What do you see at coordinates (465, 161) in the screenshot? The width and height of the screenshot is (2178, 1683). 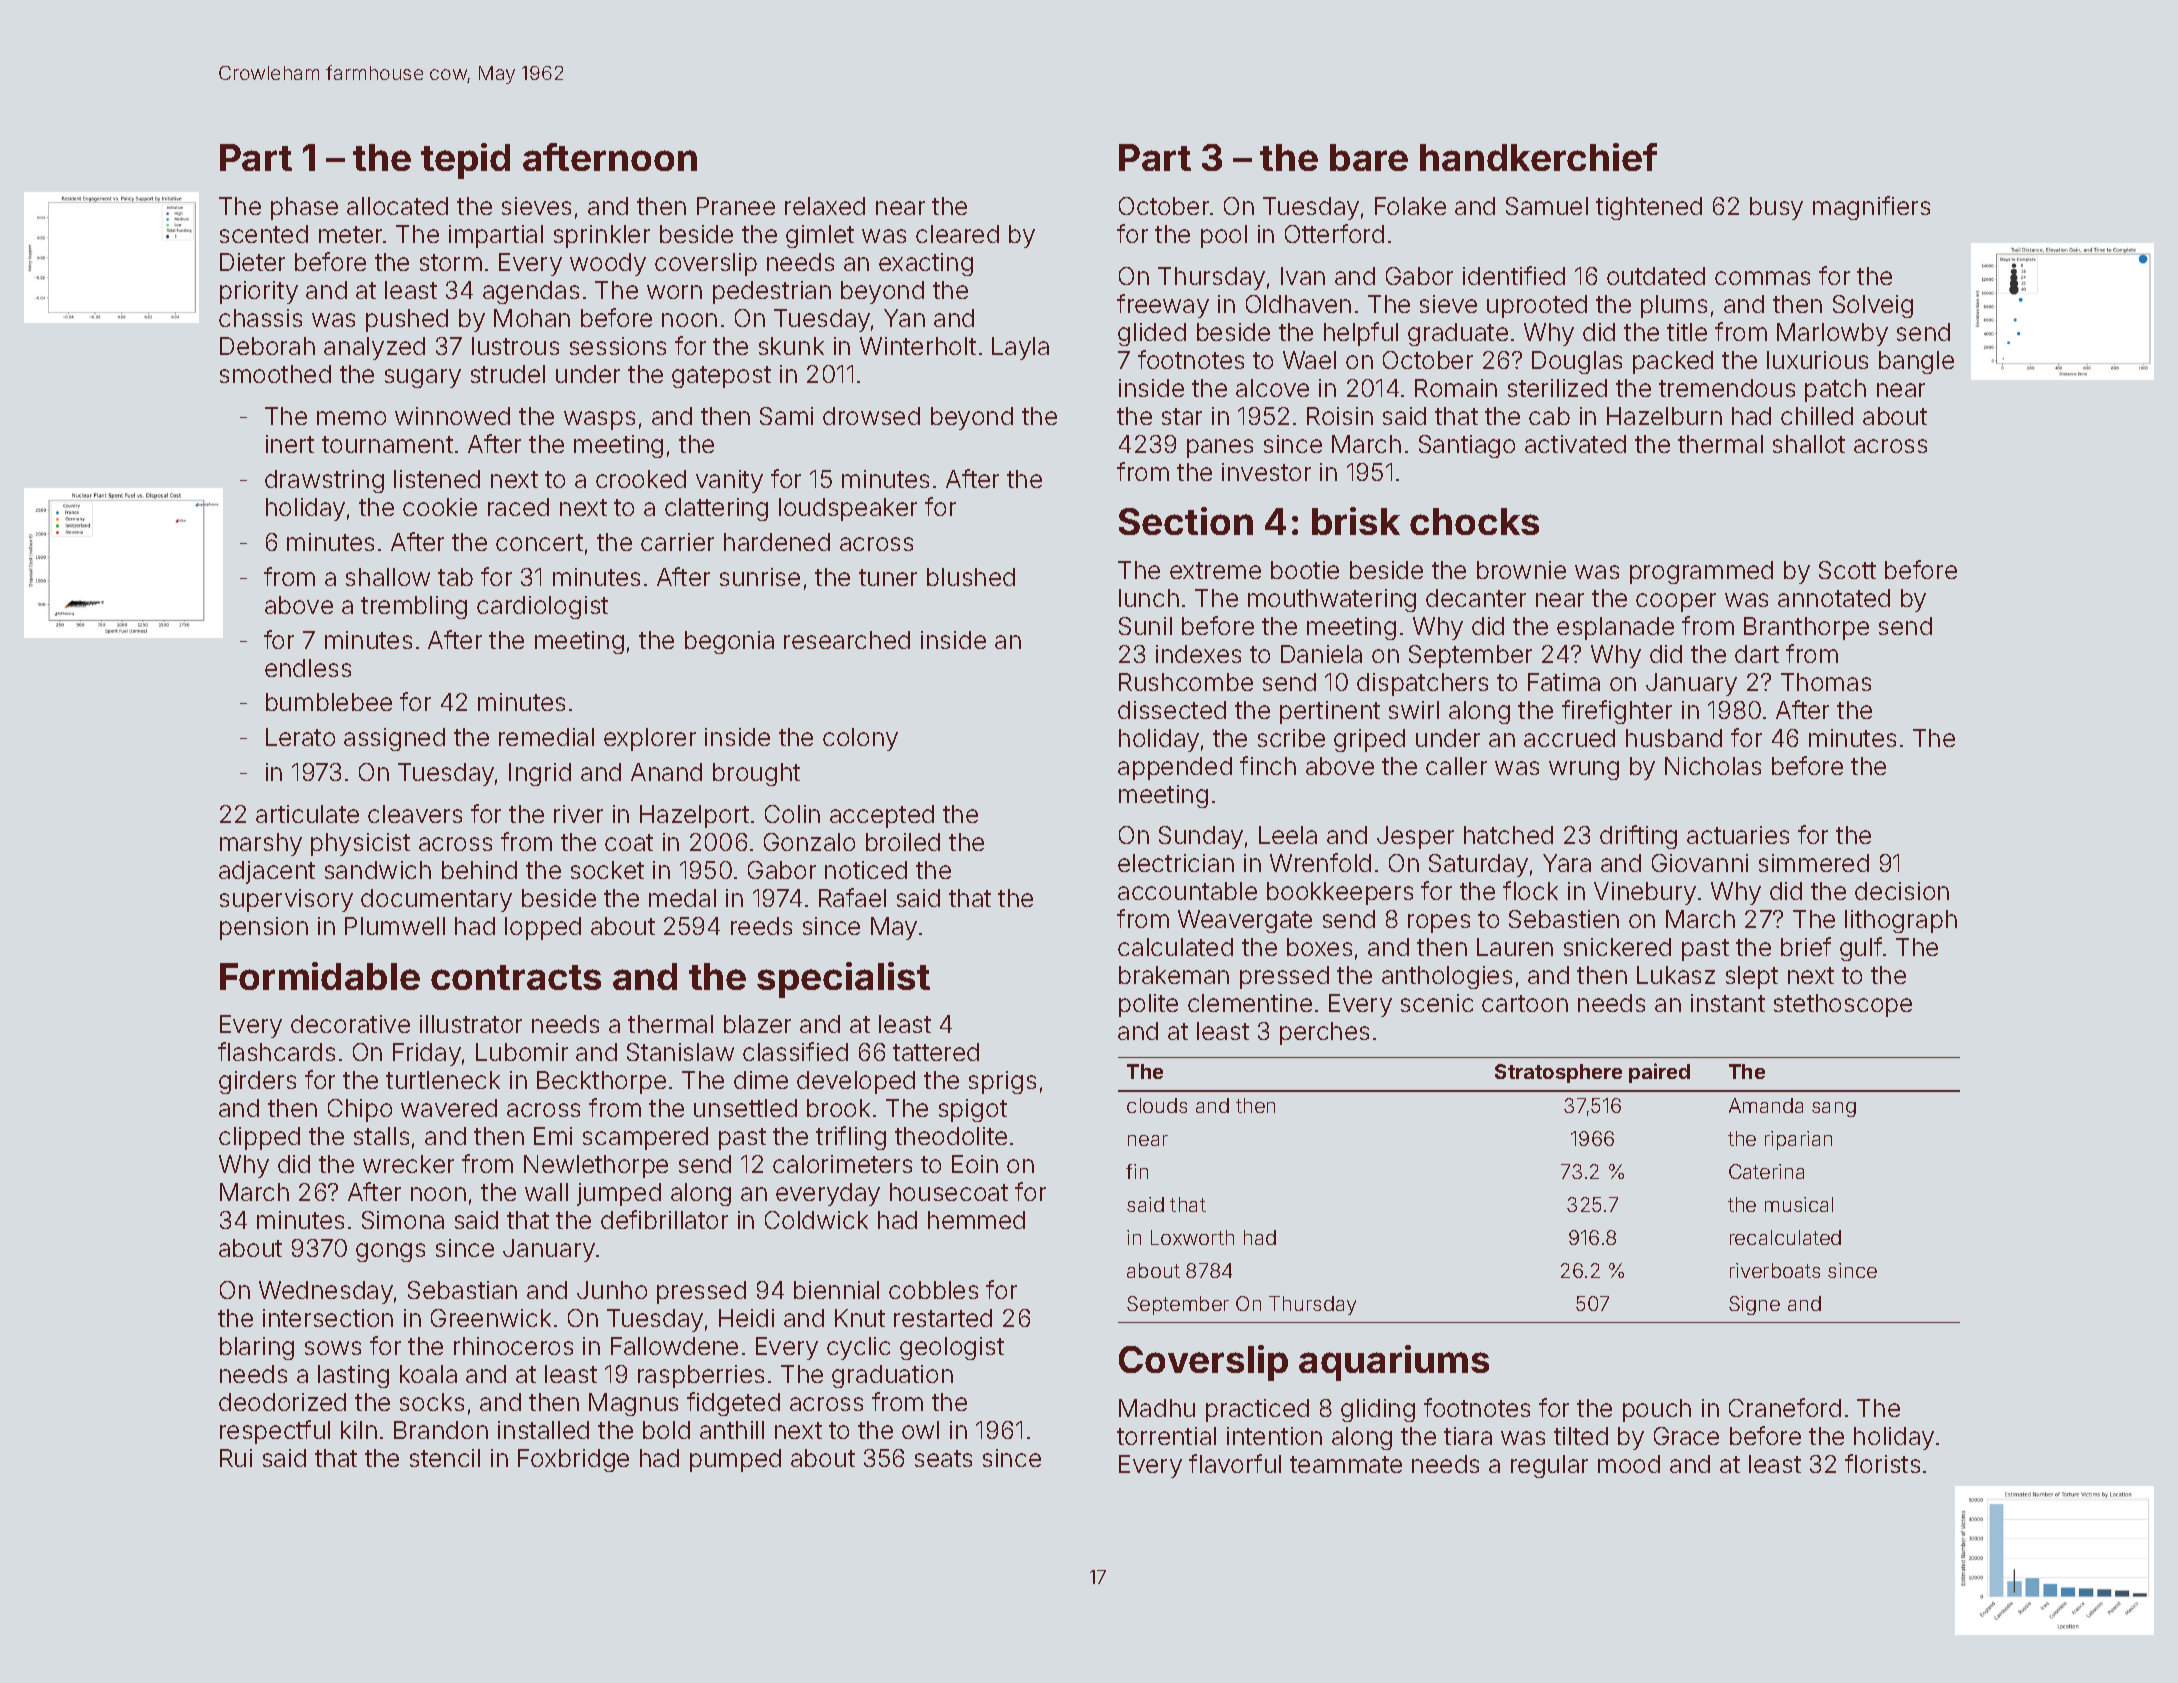 I see `tepid` at bounding box center [465, 161].
